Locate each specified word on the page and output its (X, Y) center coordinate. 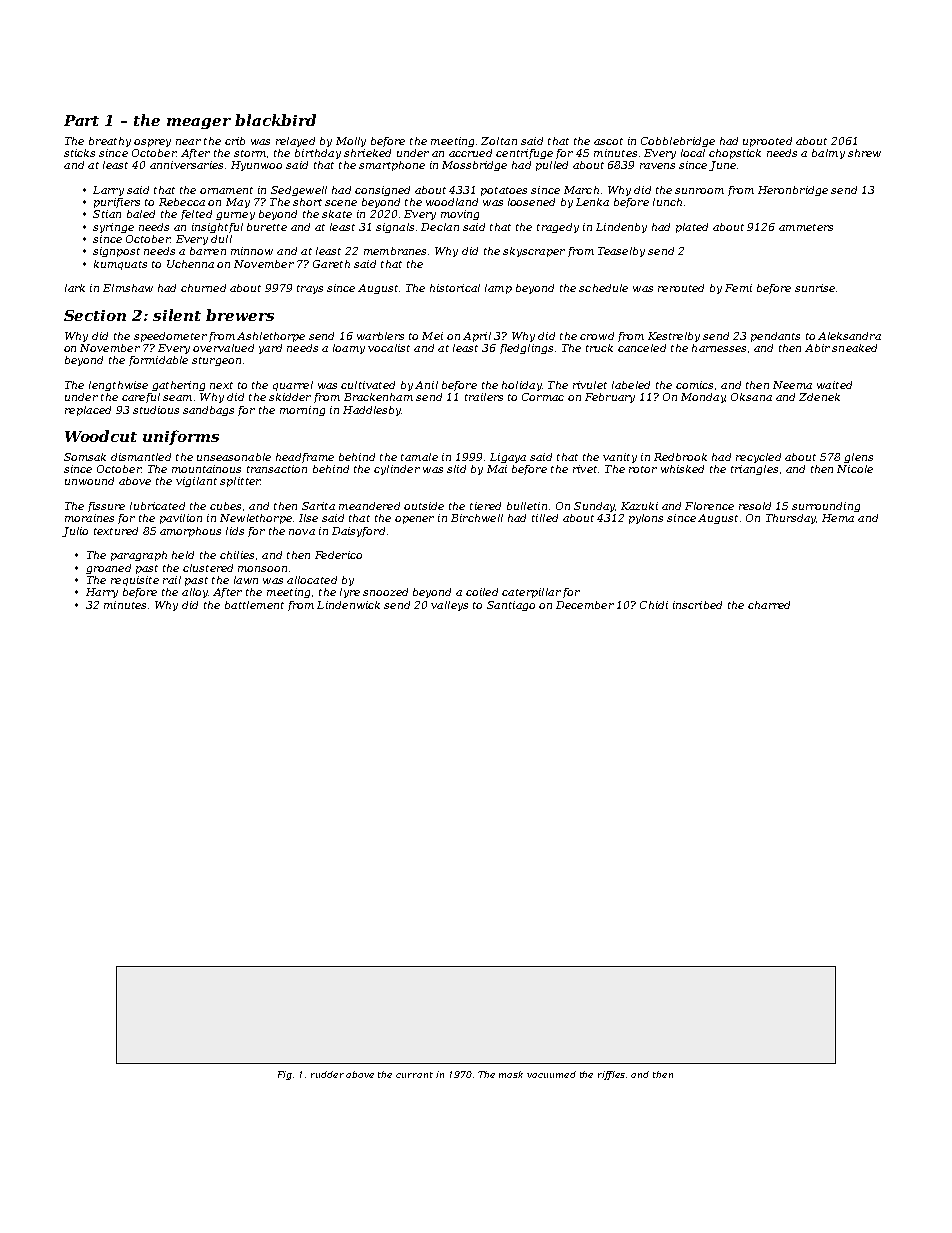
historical (455, 288)
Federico (338, 555)
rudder (327, 1074)
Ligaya (508, 458)
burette (267, 227)
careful (141, 398)
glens (858, 458)
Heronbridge (793, 191)
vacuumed (551, 1074)
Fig (285, 1075)
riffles (611, 1075)
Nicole (855, 469)
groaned (108, 569)
